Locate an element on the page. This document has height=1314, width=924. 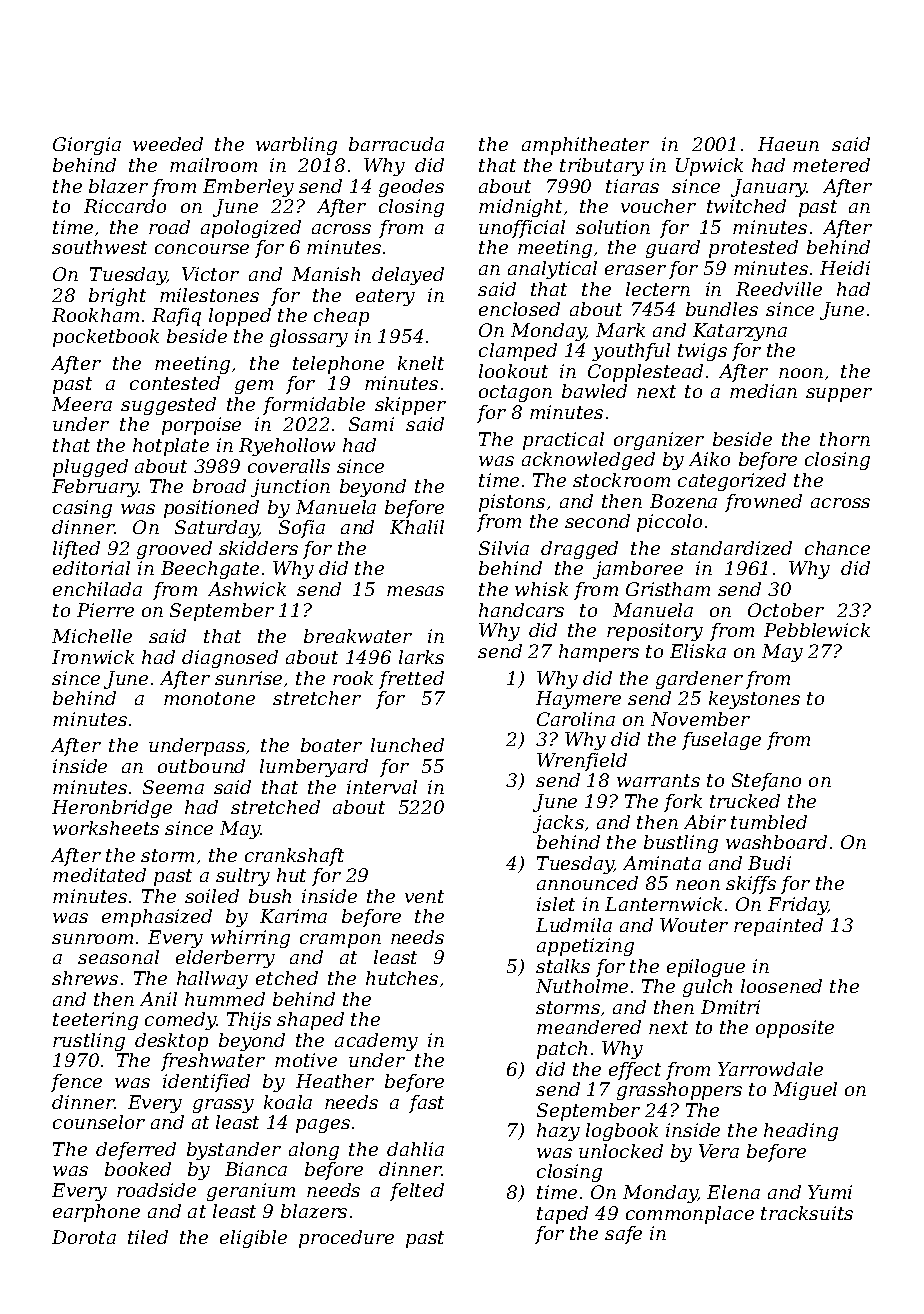
junction is located at coordinates (290, 488).
